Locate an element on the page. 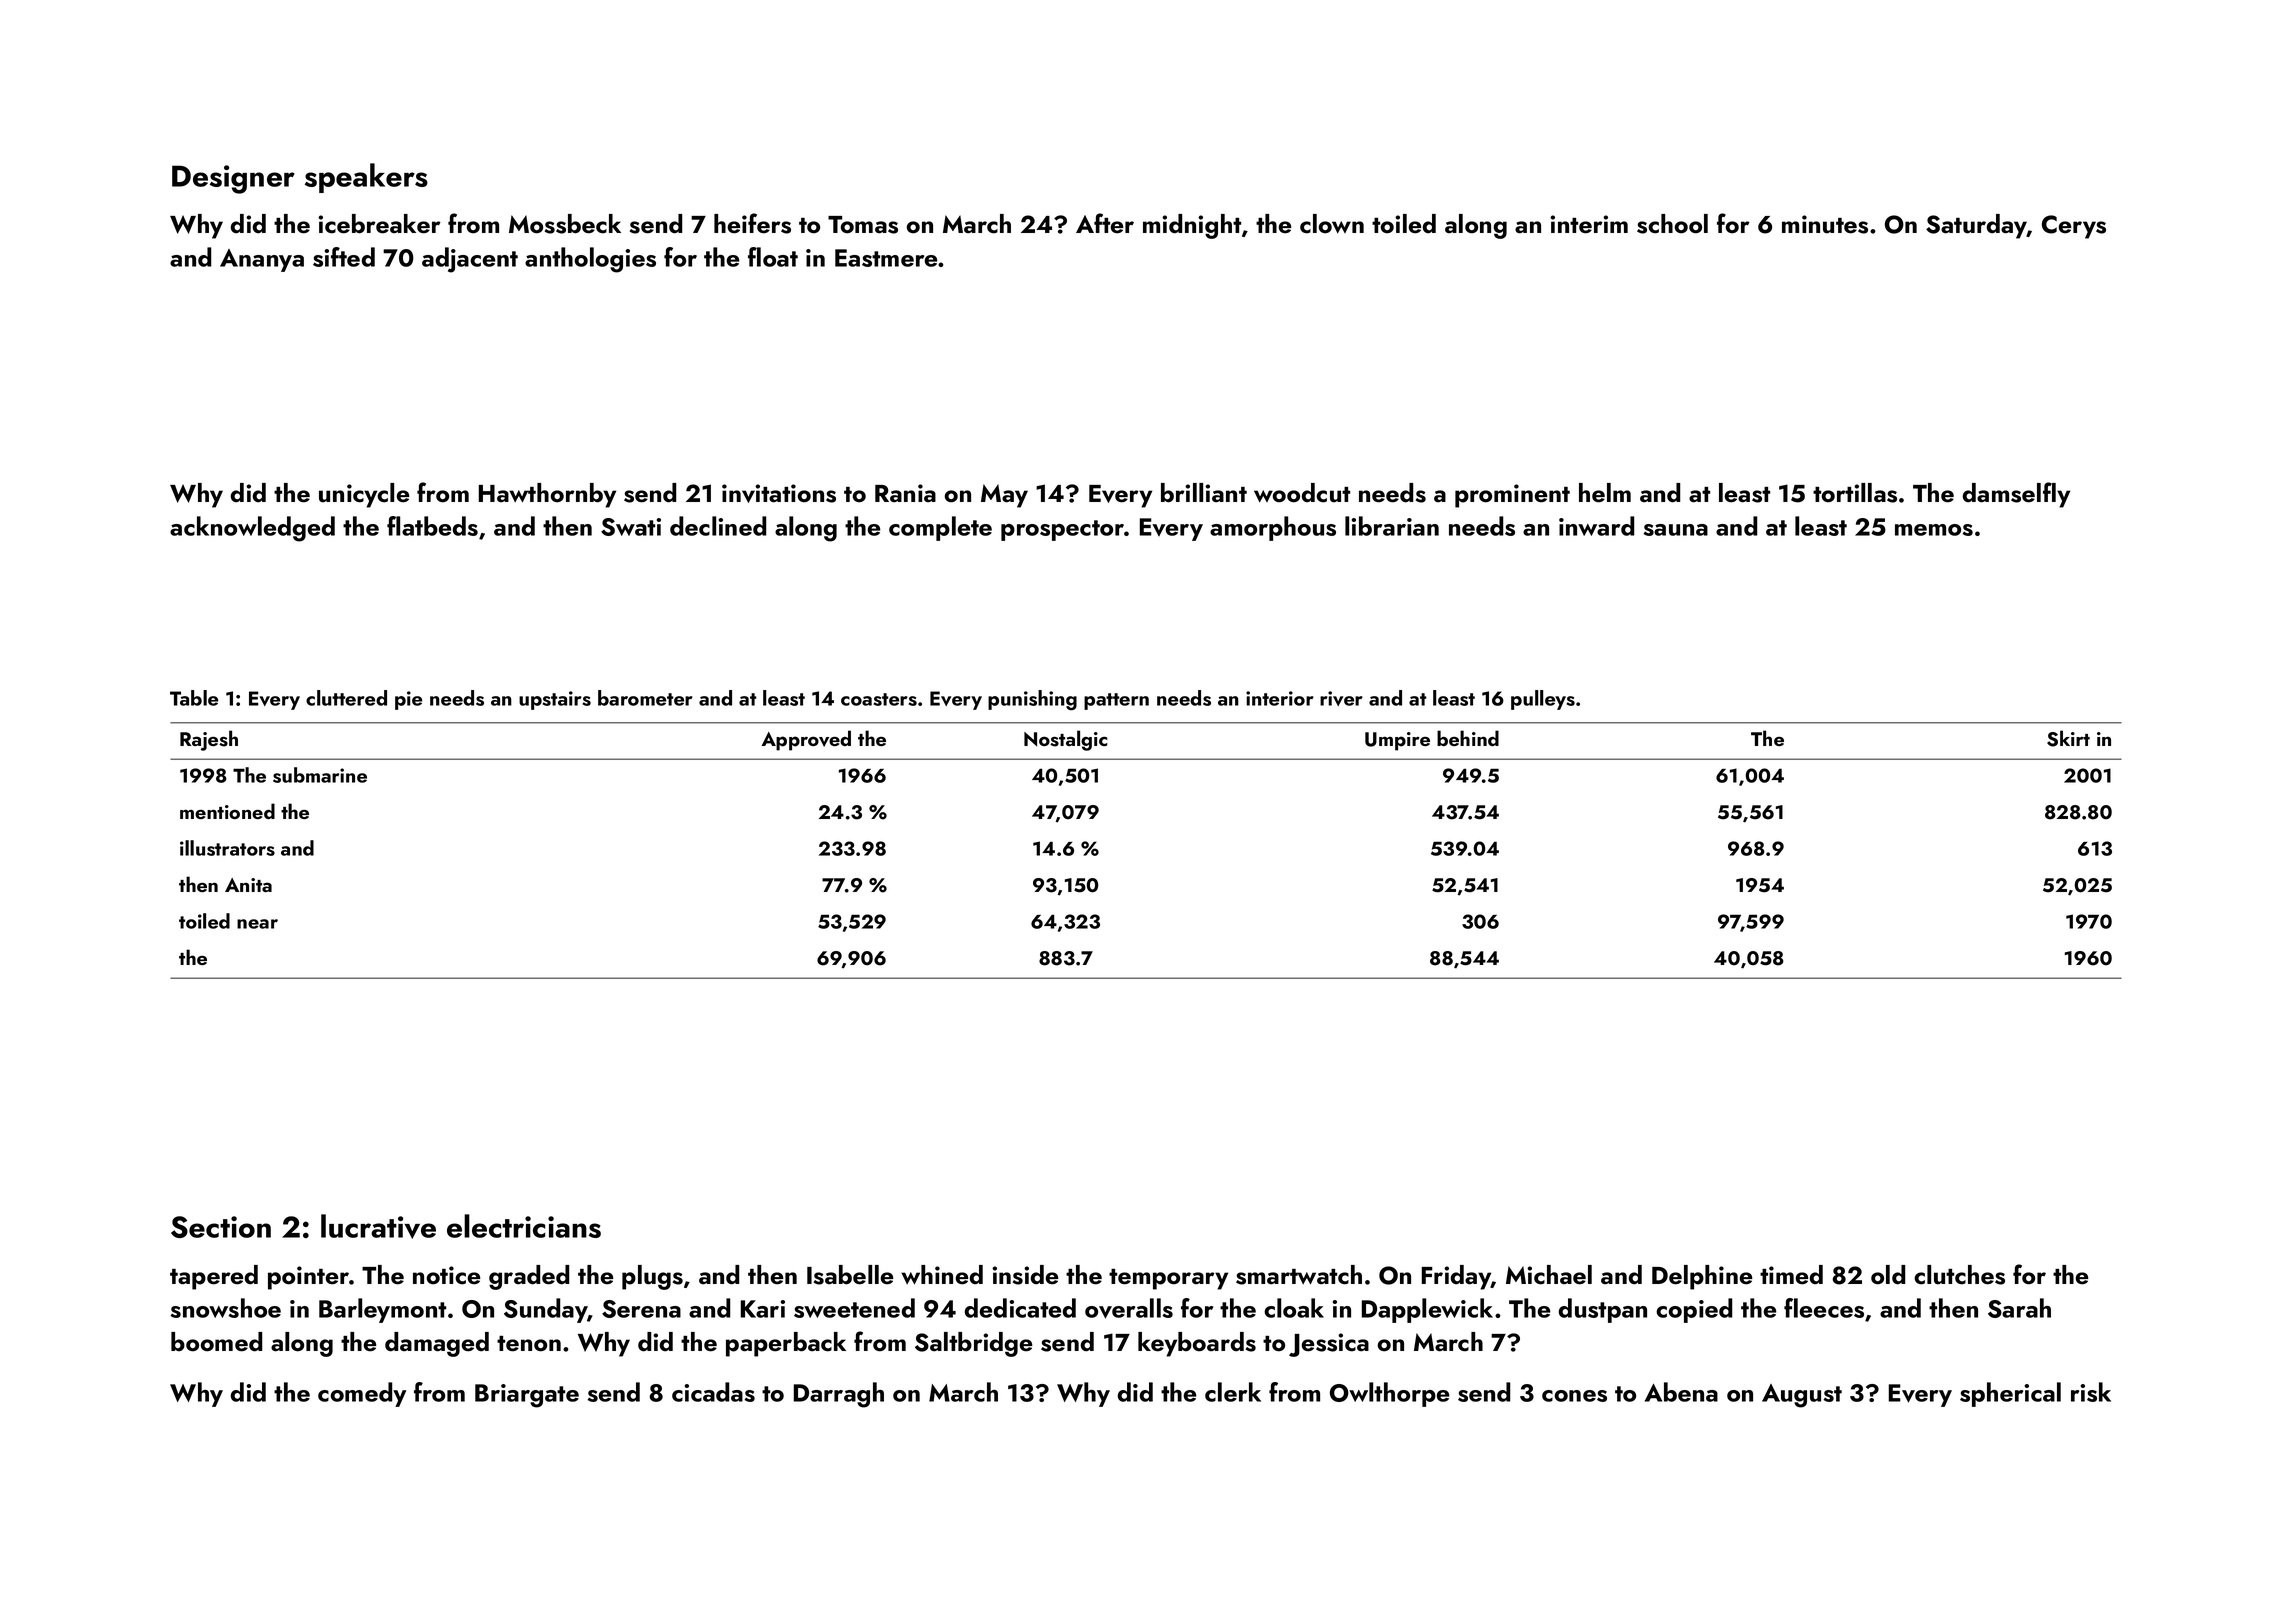 This document has height=1620, width=2292. Cerys is located at coordinates (2074, 227).
